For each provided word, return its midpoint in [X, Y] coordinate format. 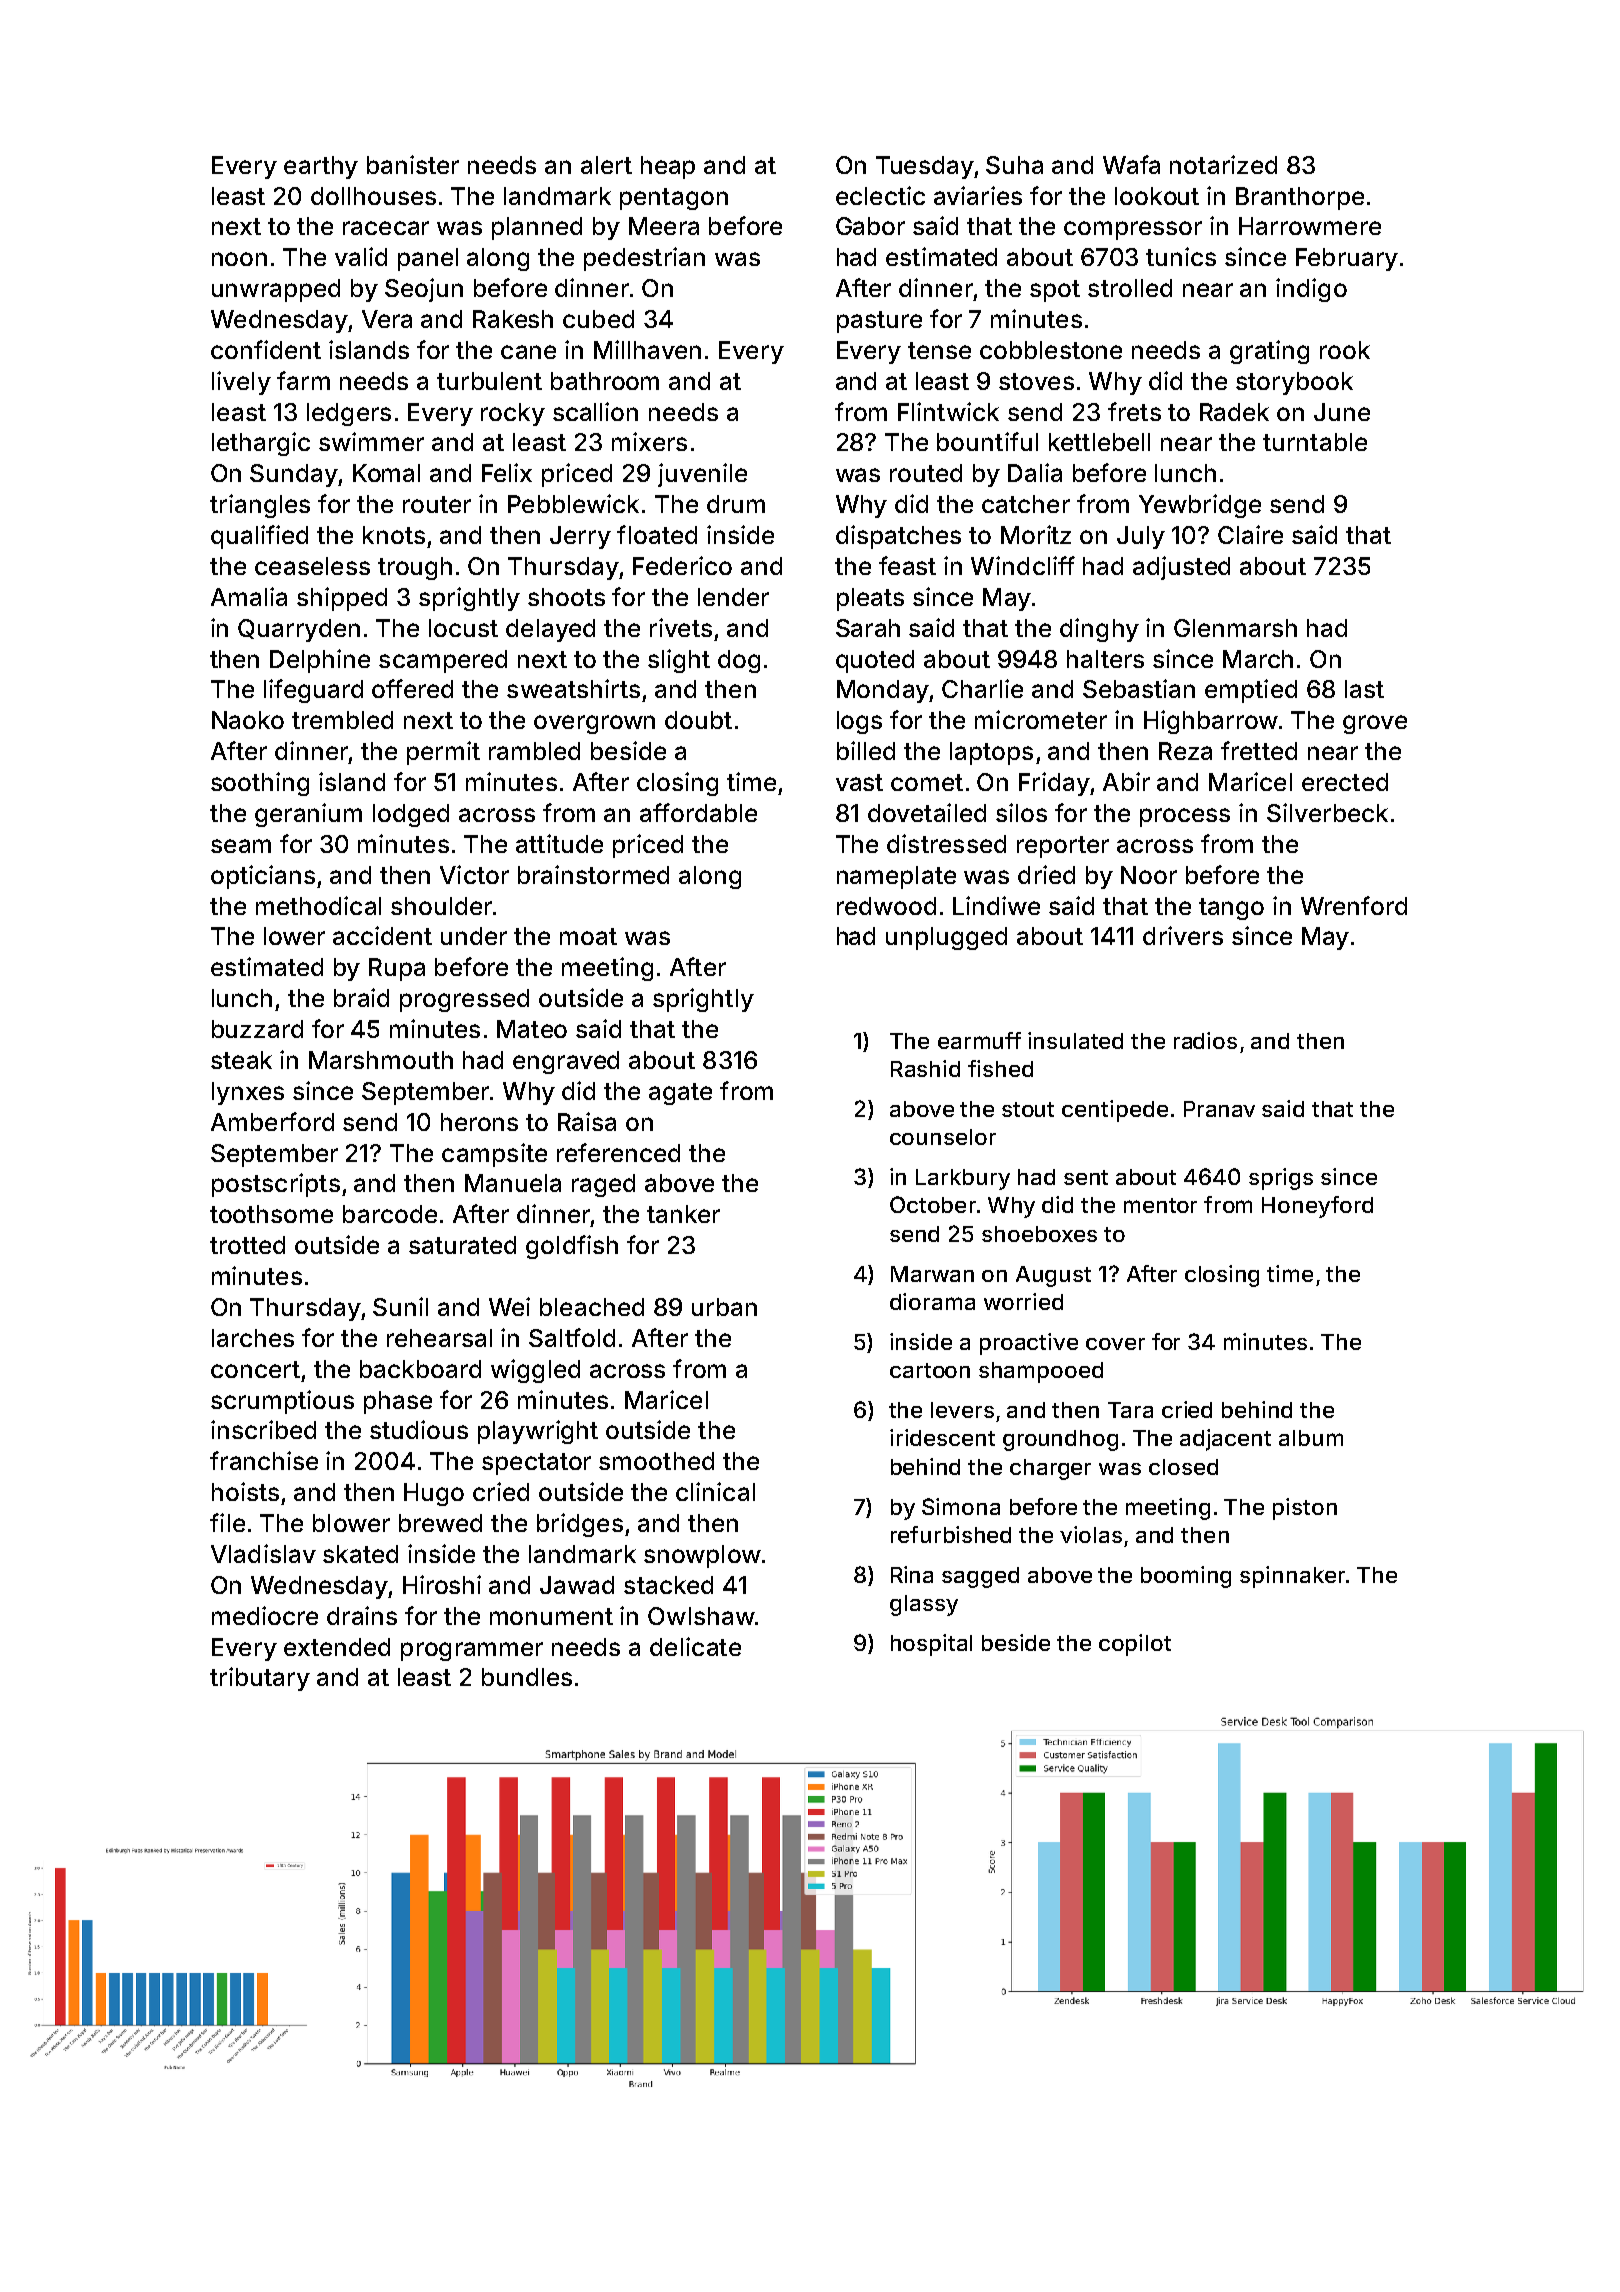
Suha [1014, 165]
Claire [1250, 534]
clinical [715, 1491]
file [227, 1522]
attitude [559, 843]
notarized [1223, 164]
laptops [991, 753]
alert [606, 165]
